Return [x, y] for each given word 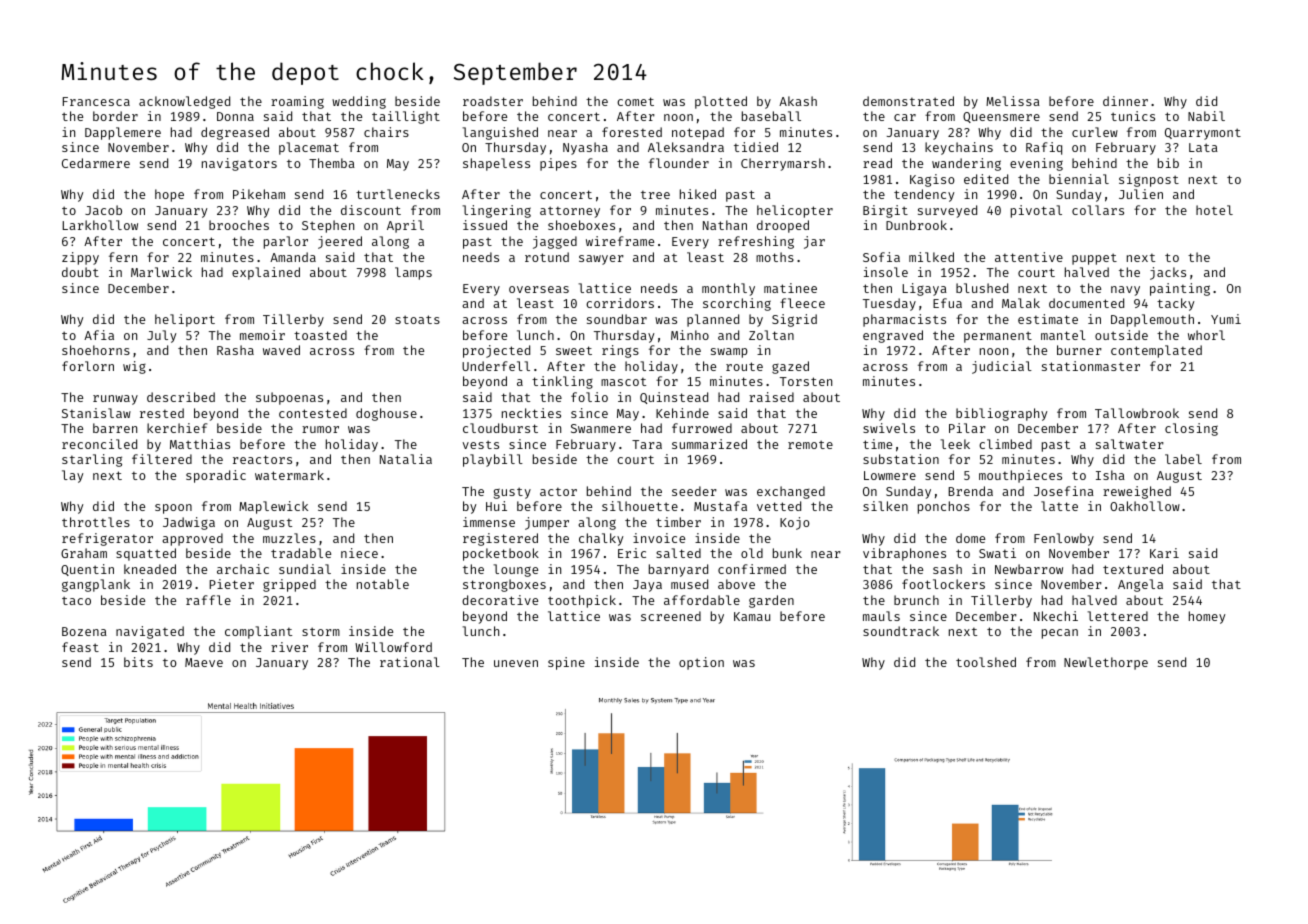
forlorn [88, 366]
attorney [570, 212]
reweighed [1137, 492]
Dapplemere [123, 133]
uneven [516, 663]
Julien [1141, 194]
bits [138, 662]
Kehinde [682, 413]
